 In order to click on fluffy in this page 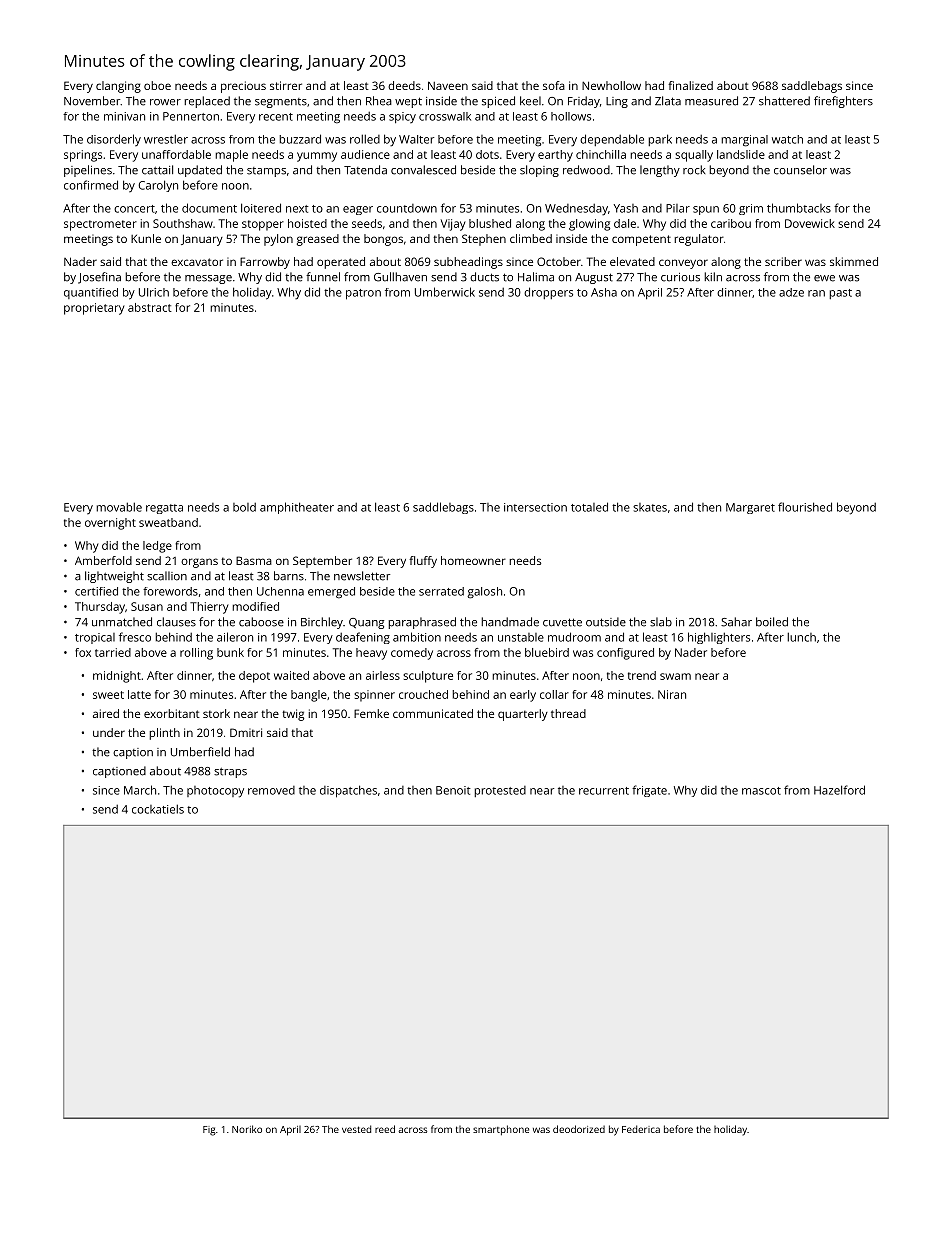, I will do `click(423, 562)`.
